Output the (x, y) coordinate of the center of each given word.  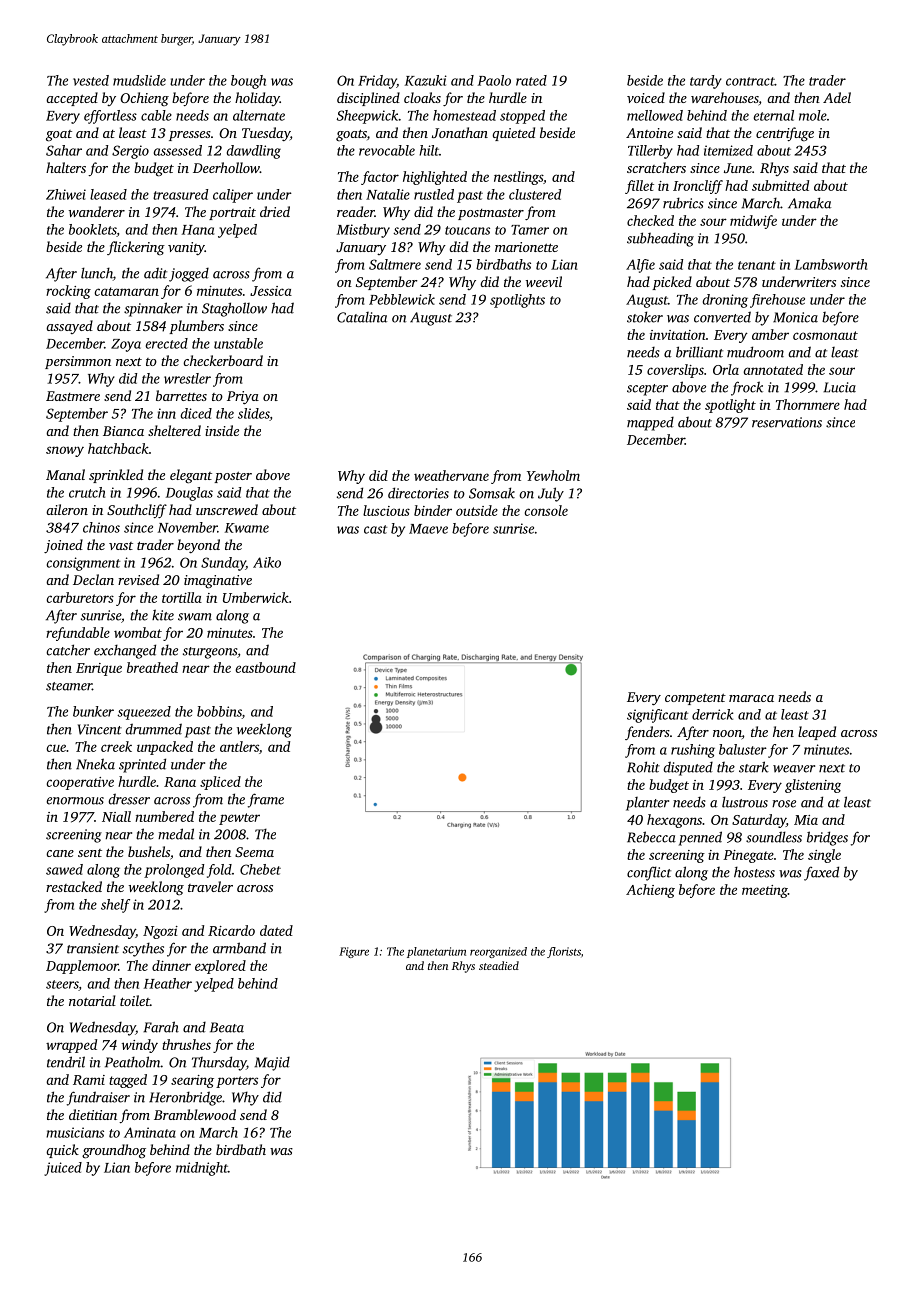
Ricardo (231, 930)
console (546, 510)
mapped (650, 424)
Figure (354, 952)
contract (750, 81)
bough (248, 82)
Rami (89, 1080)
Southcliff (137, 511)
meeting (765, 891)
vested (91, 80)
